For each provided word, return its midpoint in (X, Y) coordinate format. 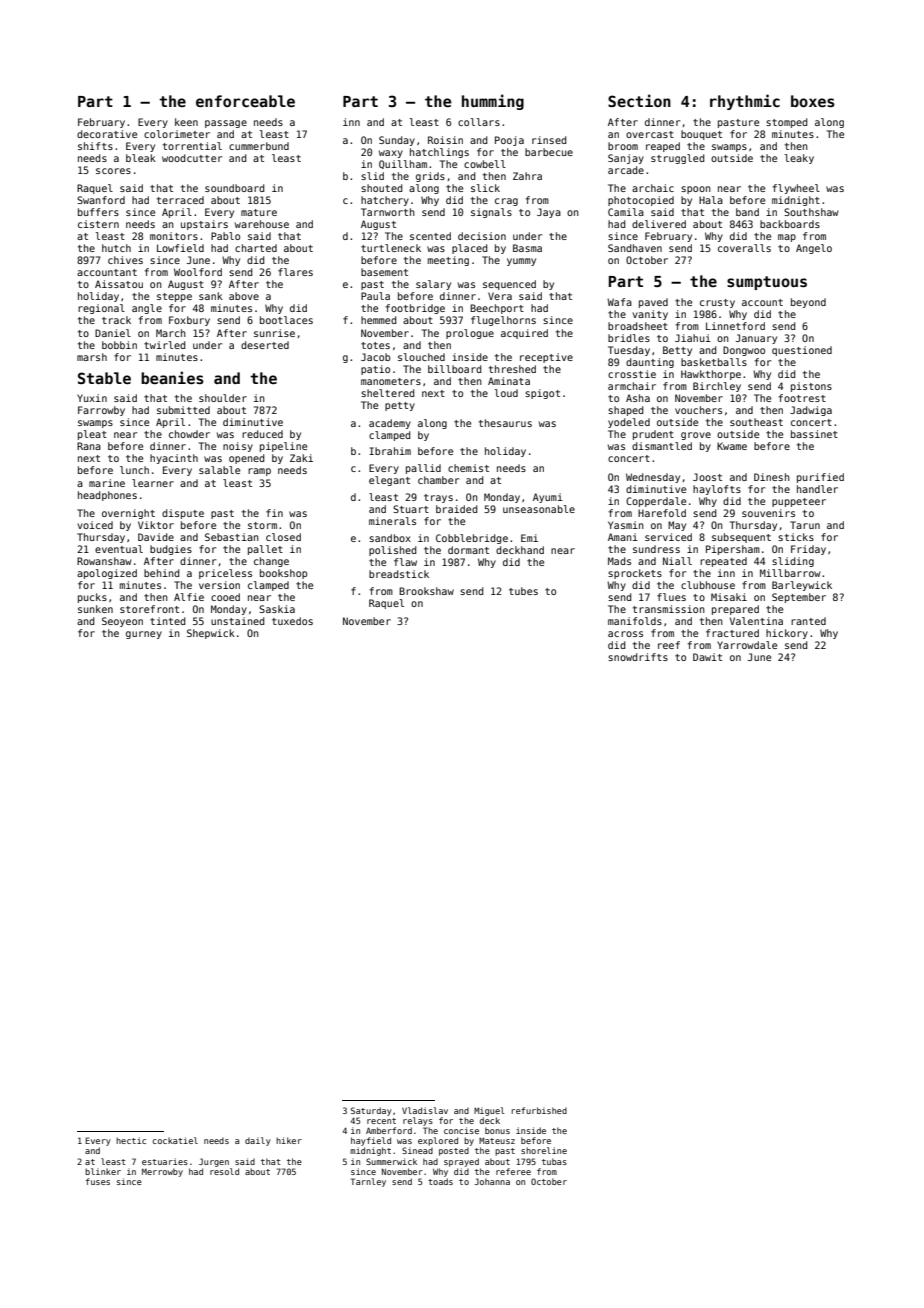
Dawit (707, 657)
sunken (95, 609)
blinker (103, 1171)
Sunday (397, 141)
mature (259, 212)
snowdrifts (638, 657)
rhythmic (745, 102)
